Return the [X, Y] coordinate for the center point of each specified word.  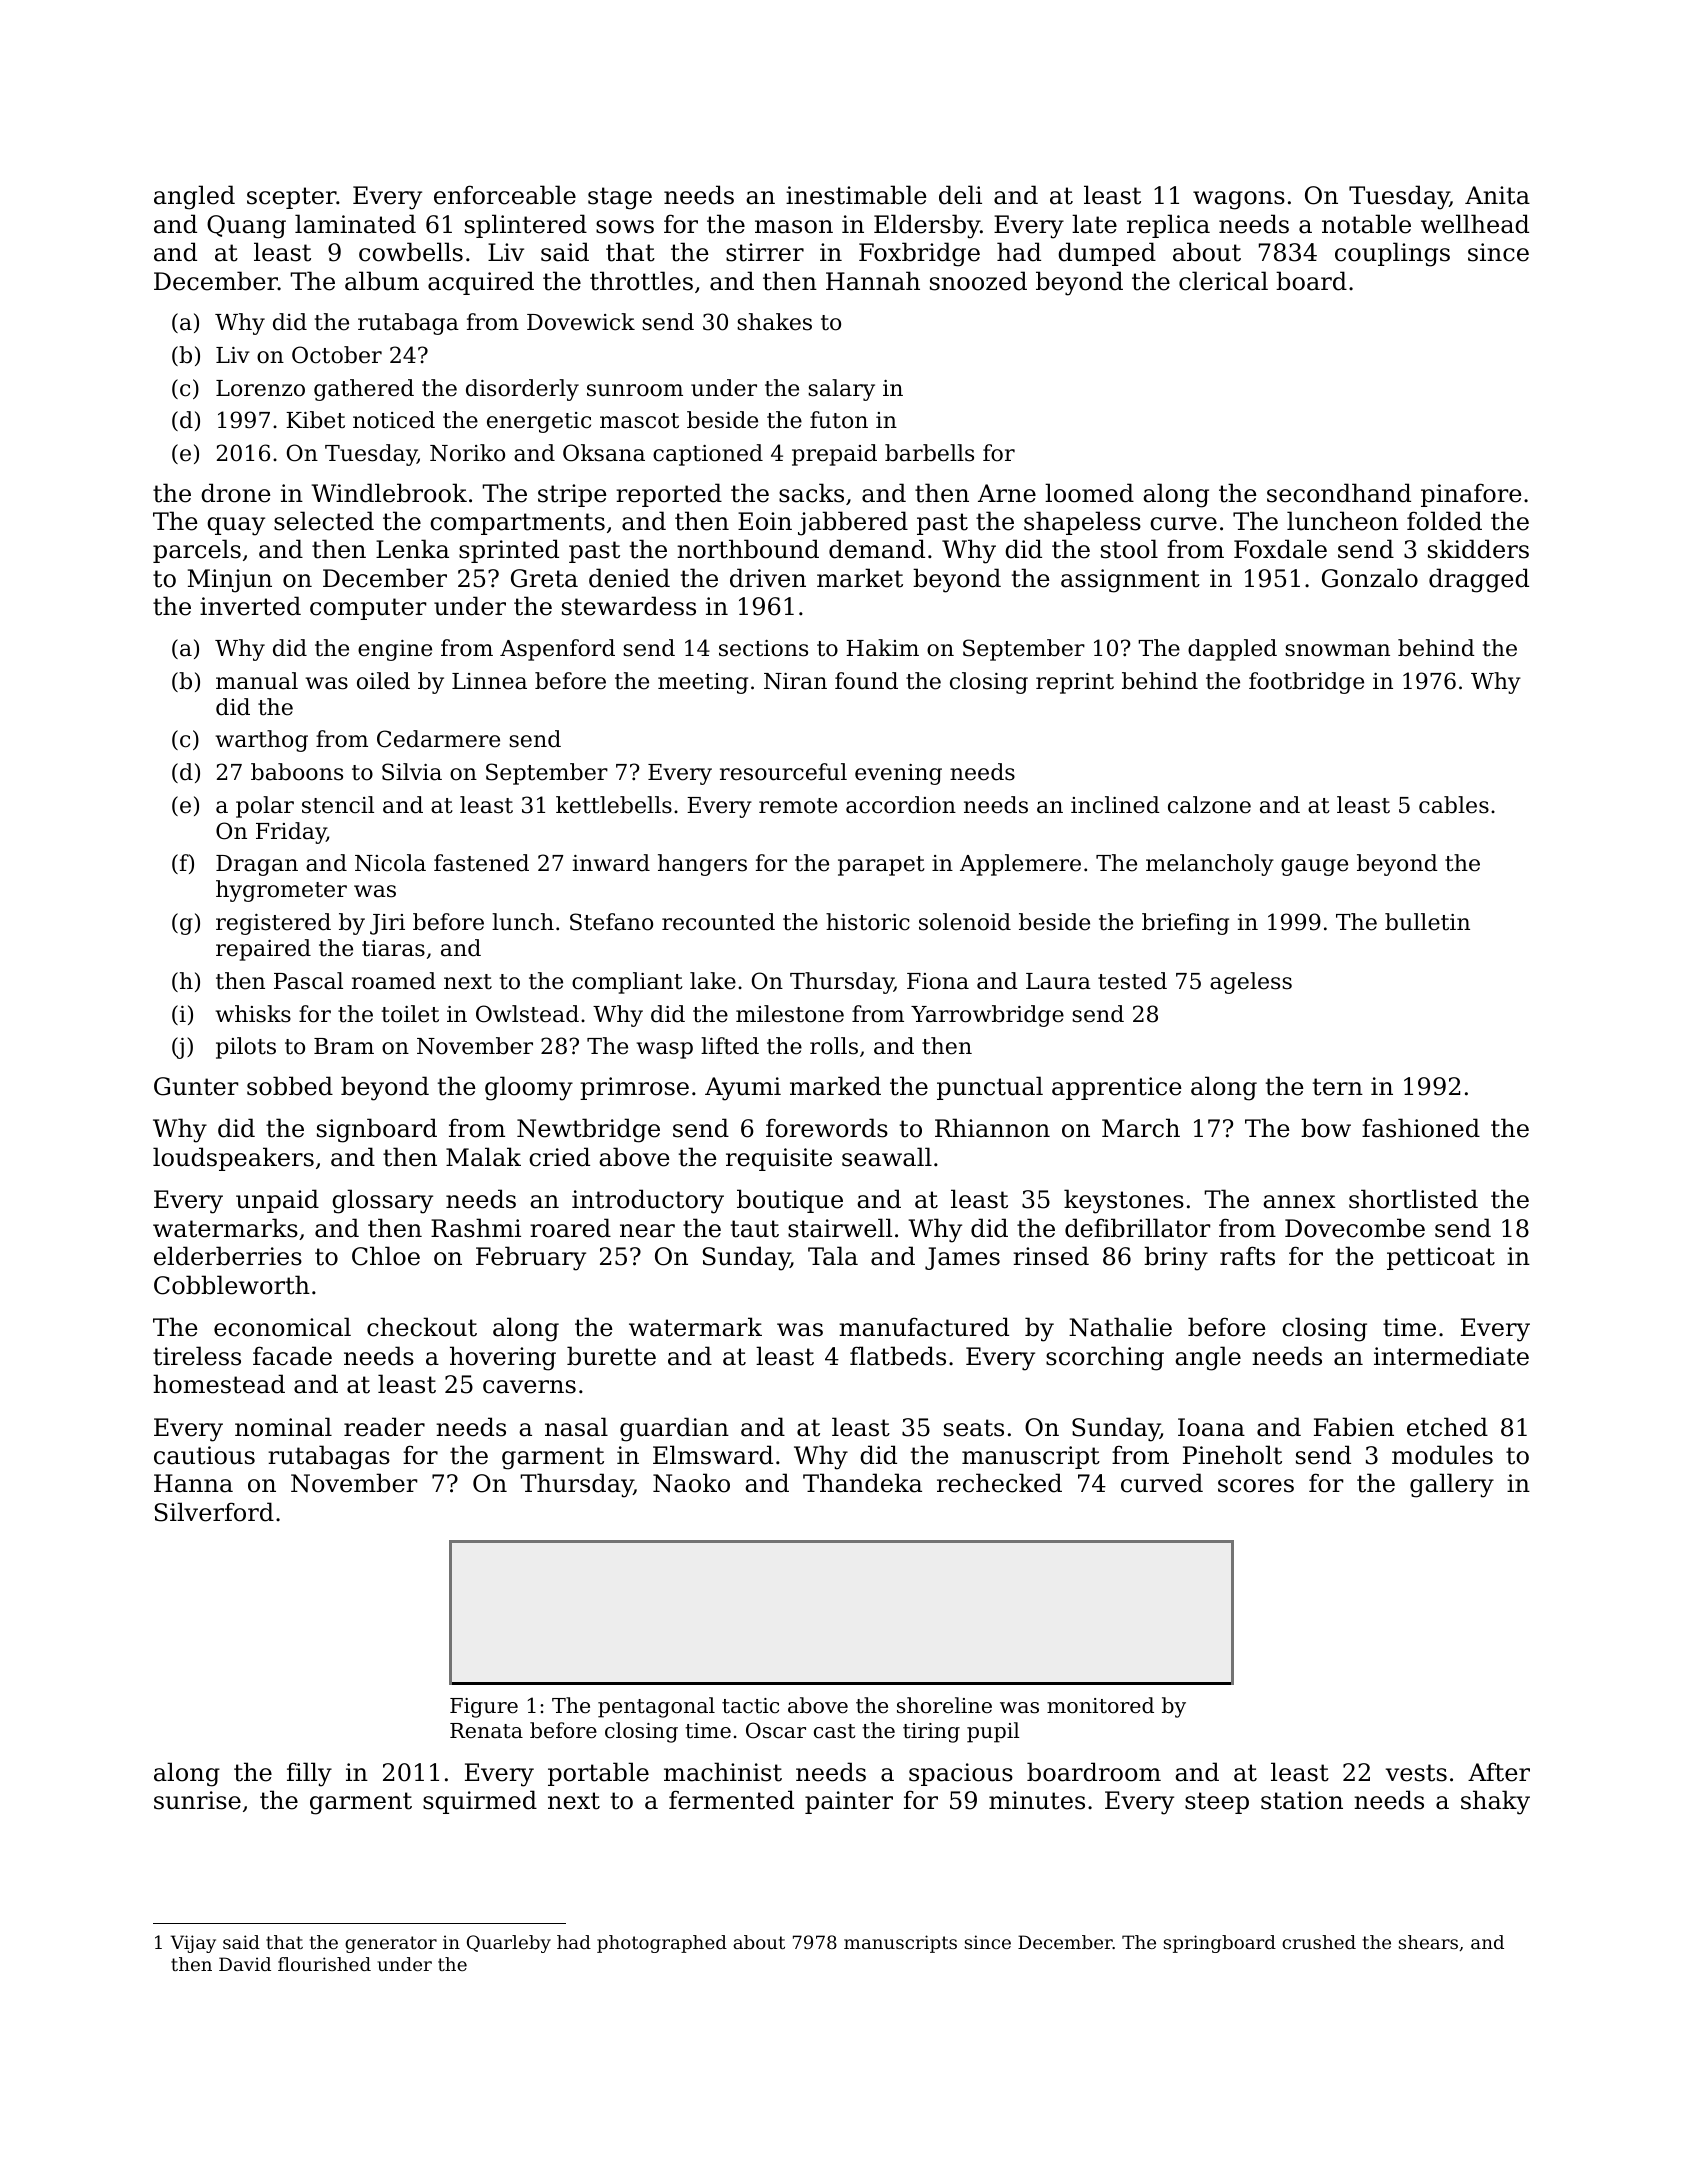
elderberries [228, 1256]
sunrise [197, 1800]
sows [625, 227]
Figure [484, 1708]
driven [768, 578]
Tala [833, 1256]
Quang [246, 227]
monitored [1100, 1705]
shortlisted [1413, 1199]
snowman [1337, 650]
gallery [1452, 1485]
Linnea [489, 681]
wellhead [1475, 224]
